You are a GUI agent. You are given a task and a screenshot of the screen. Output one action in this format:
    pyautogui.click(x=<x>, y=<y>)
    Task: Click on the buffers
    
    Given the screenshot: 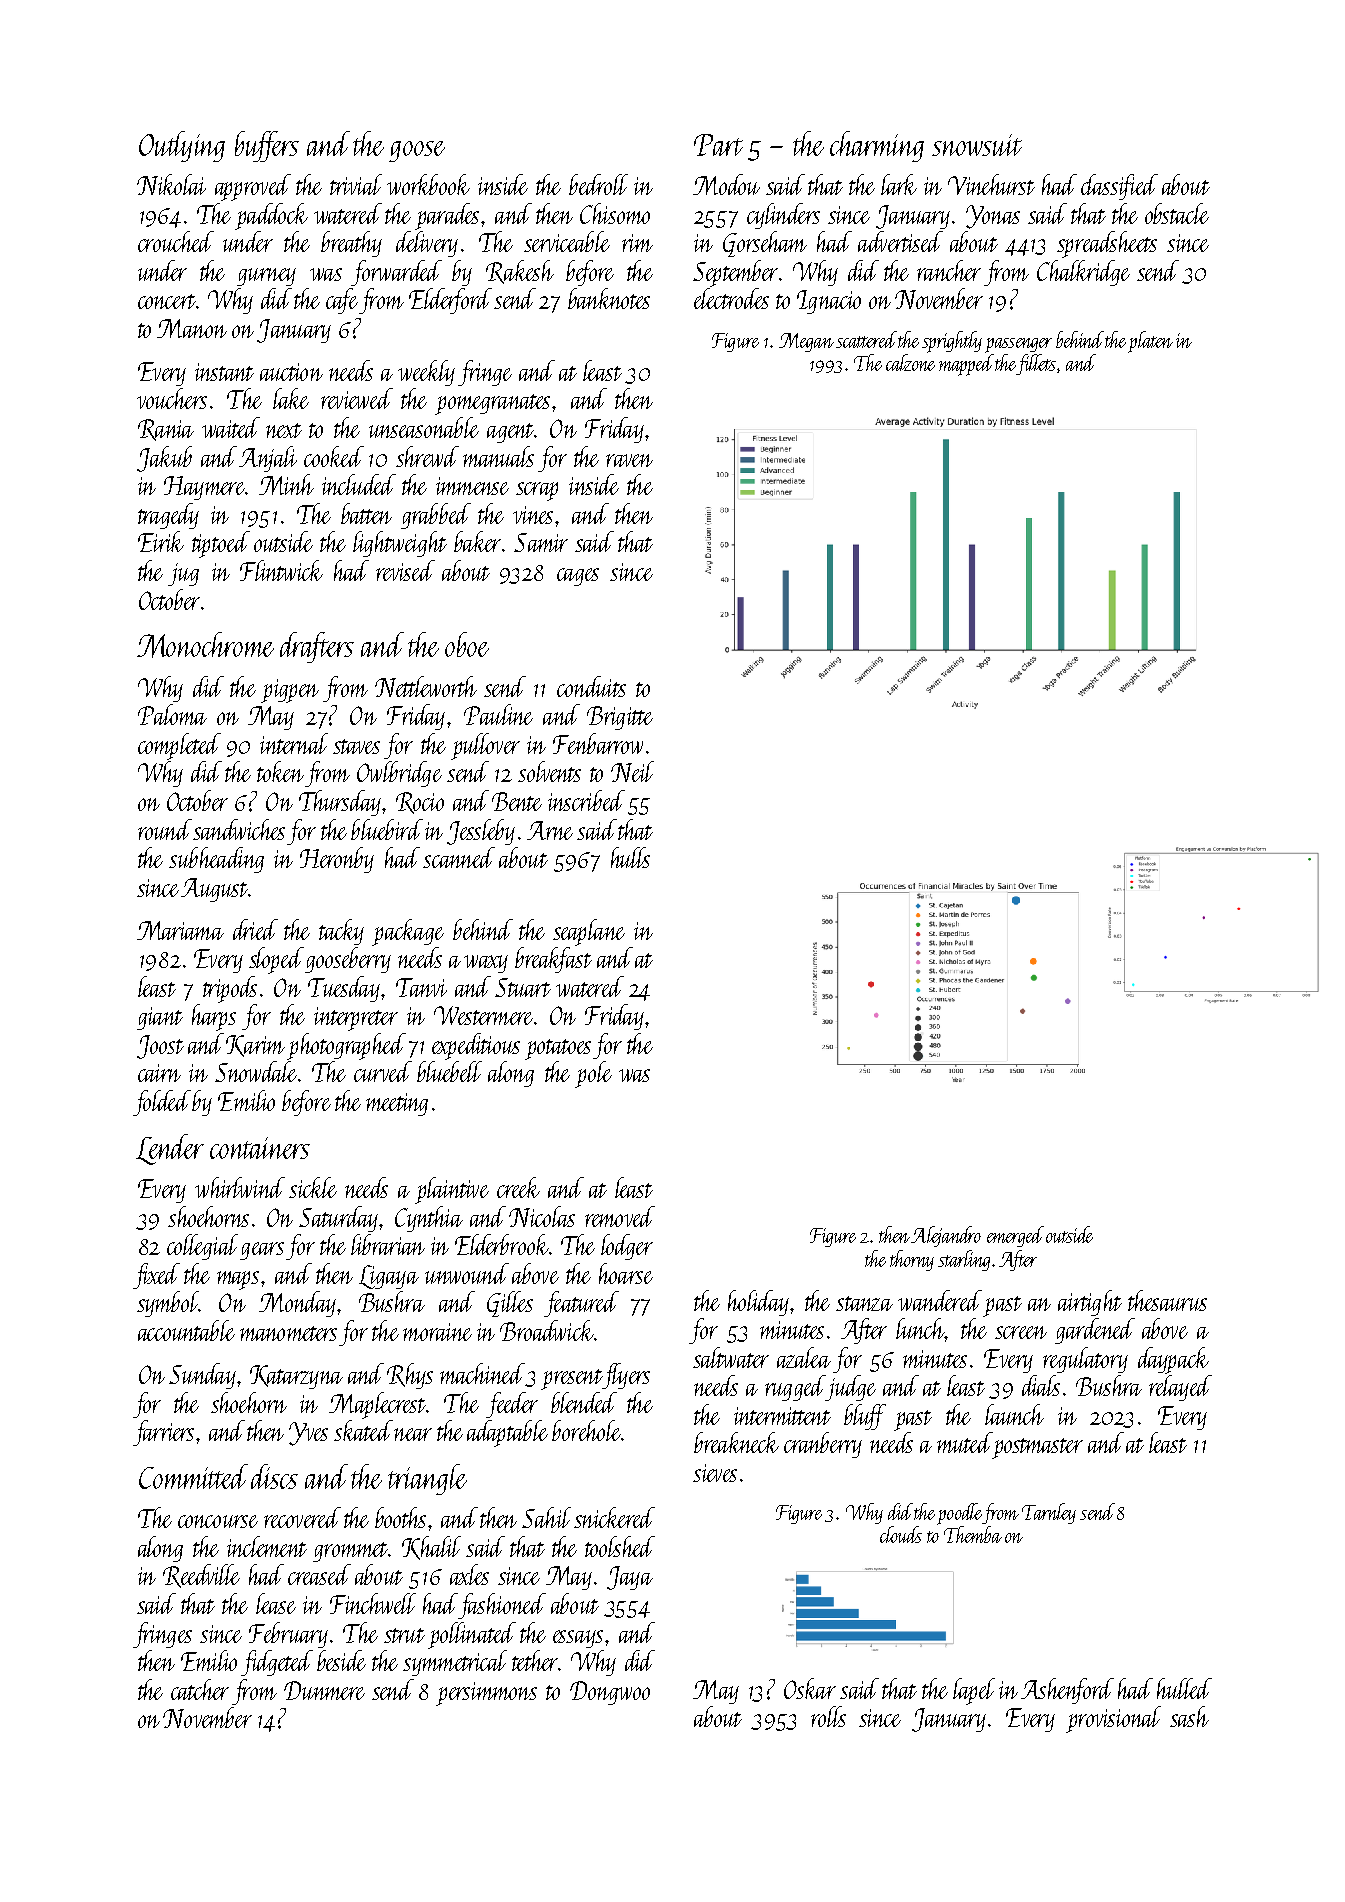 What is the action you would take?
    pyautogui.click(x=267, y=146)
